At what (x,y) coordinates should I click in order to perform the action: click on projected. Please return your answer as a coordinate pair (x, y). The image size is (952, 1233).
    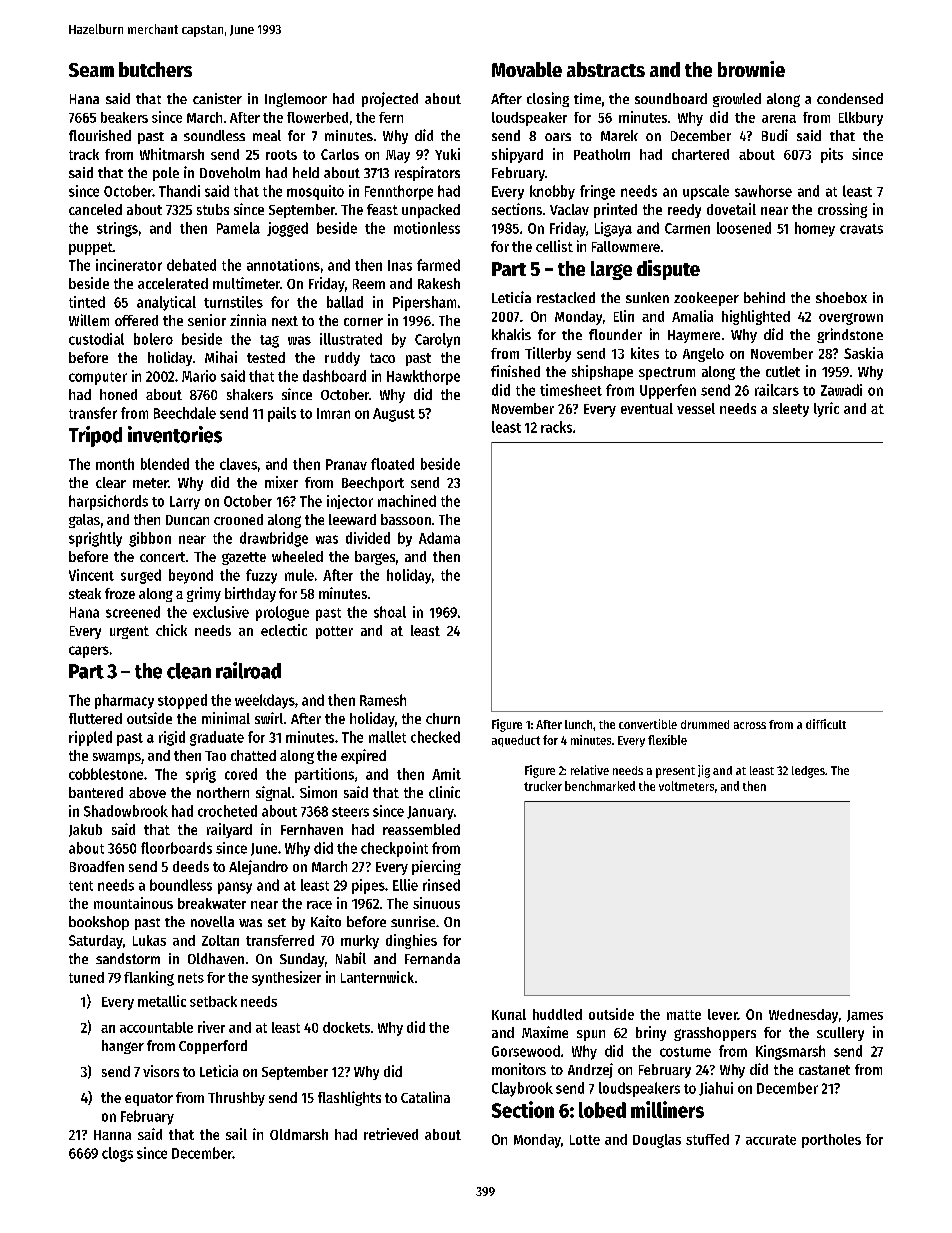
    Looking at the image, I should click on (390, 99).
